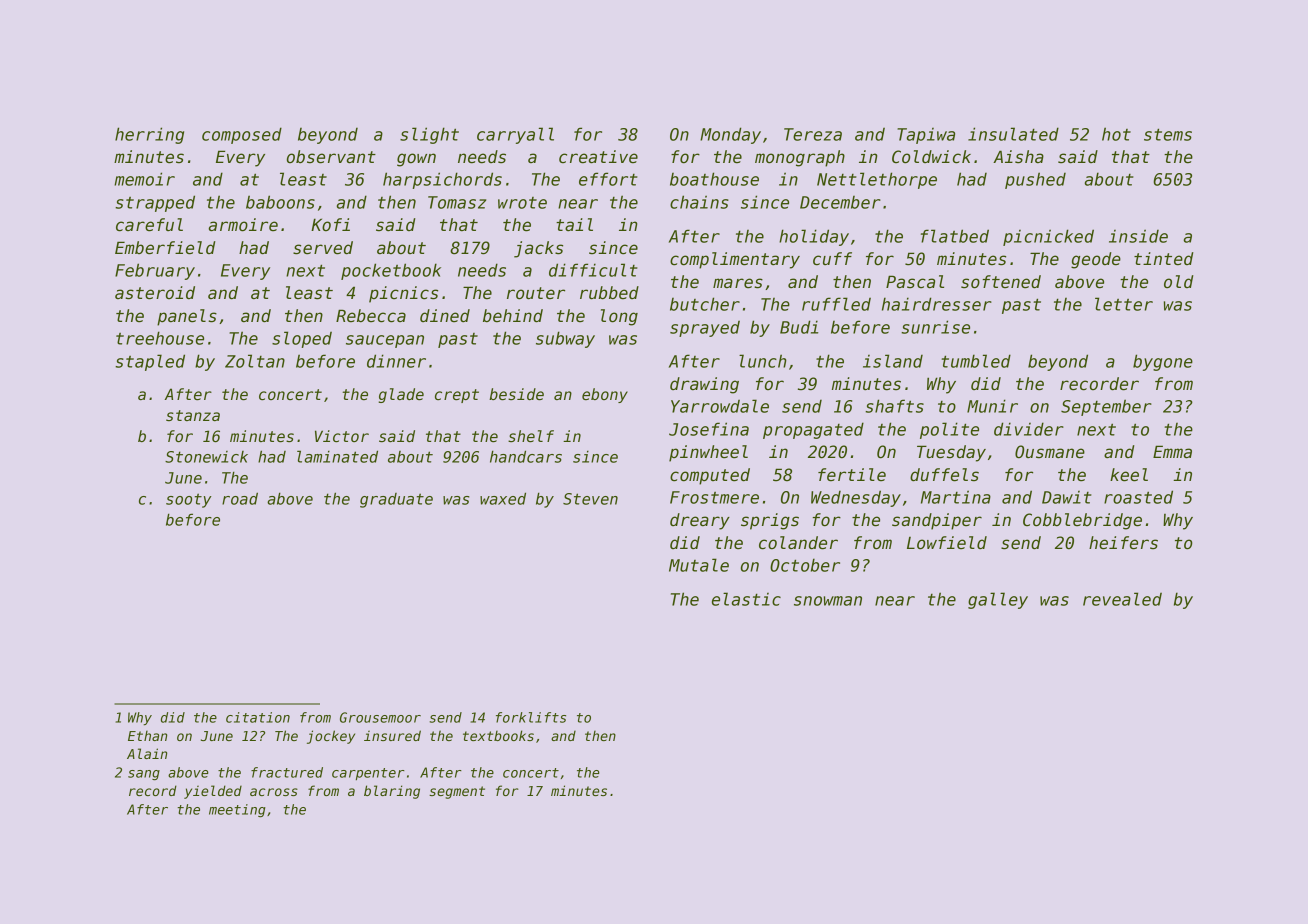 This page has width=1308, height=924. Describe the element at coordinates (429, 135) in the page. I see `slight` at that location.
